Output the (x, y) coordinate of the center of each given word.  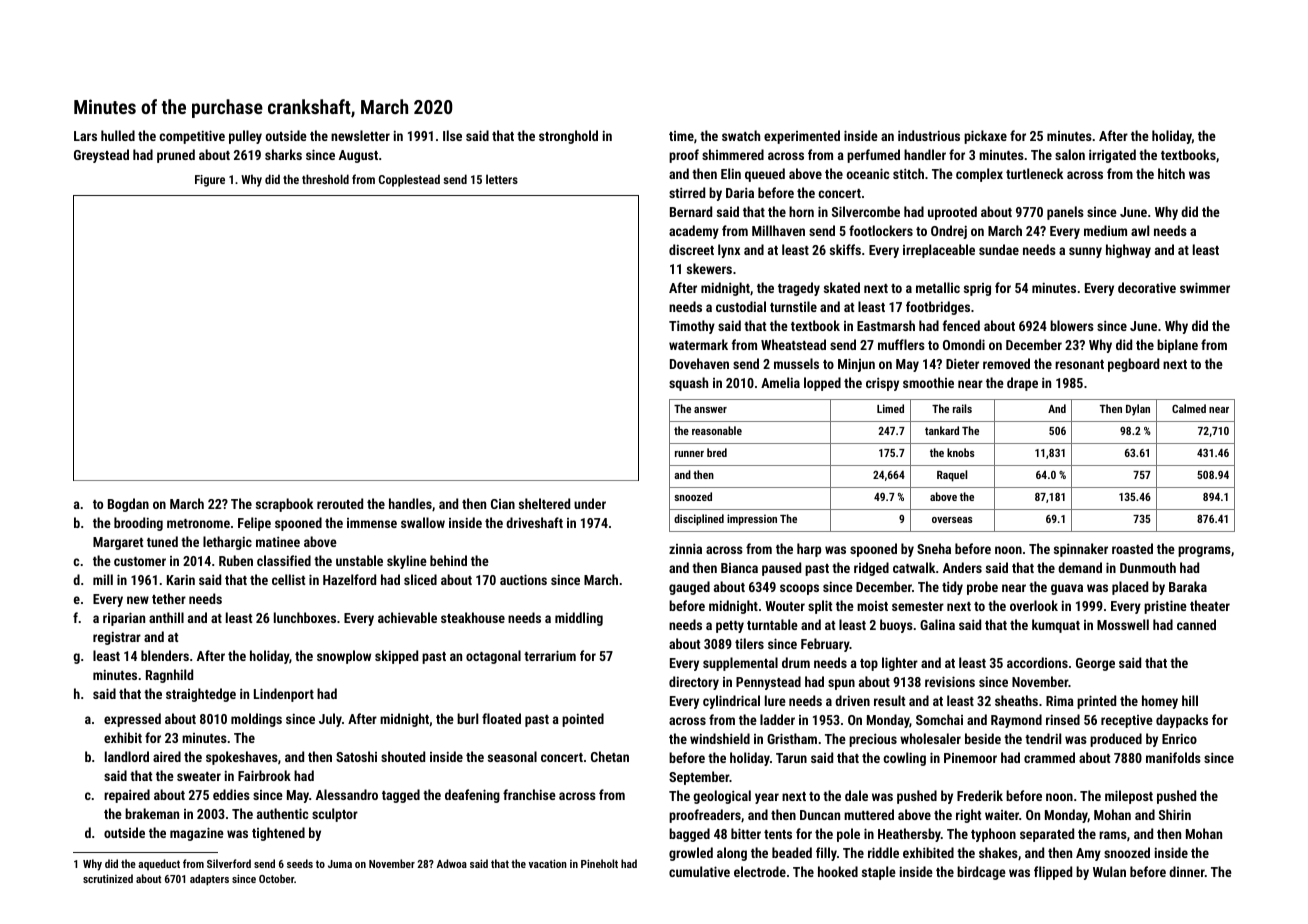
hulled (118, 135)
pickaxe (985, 137)
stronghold (568, 137)
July (330, 720)
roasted (1132, 548)
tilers (749, 643)
